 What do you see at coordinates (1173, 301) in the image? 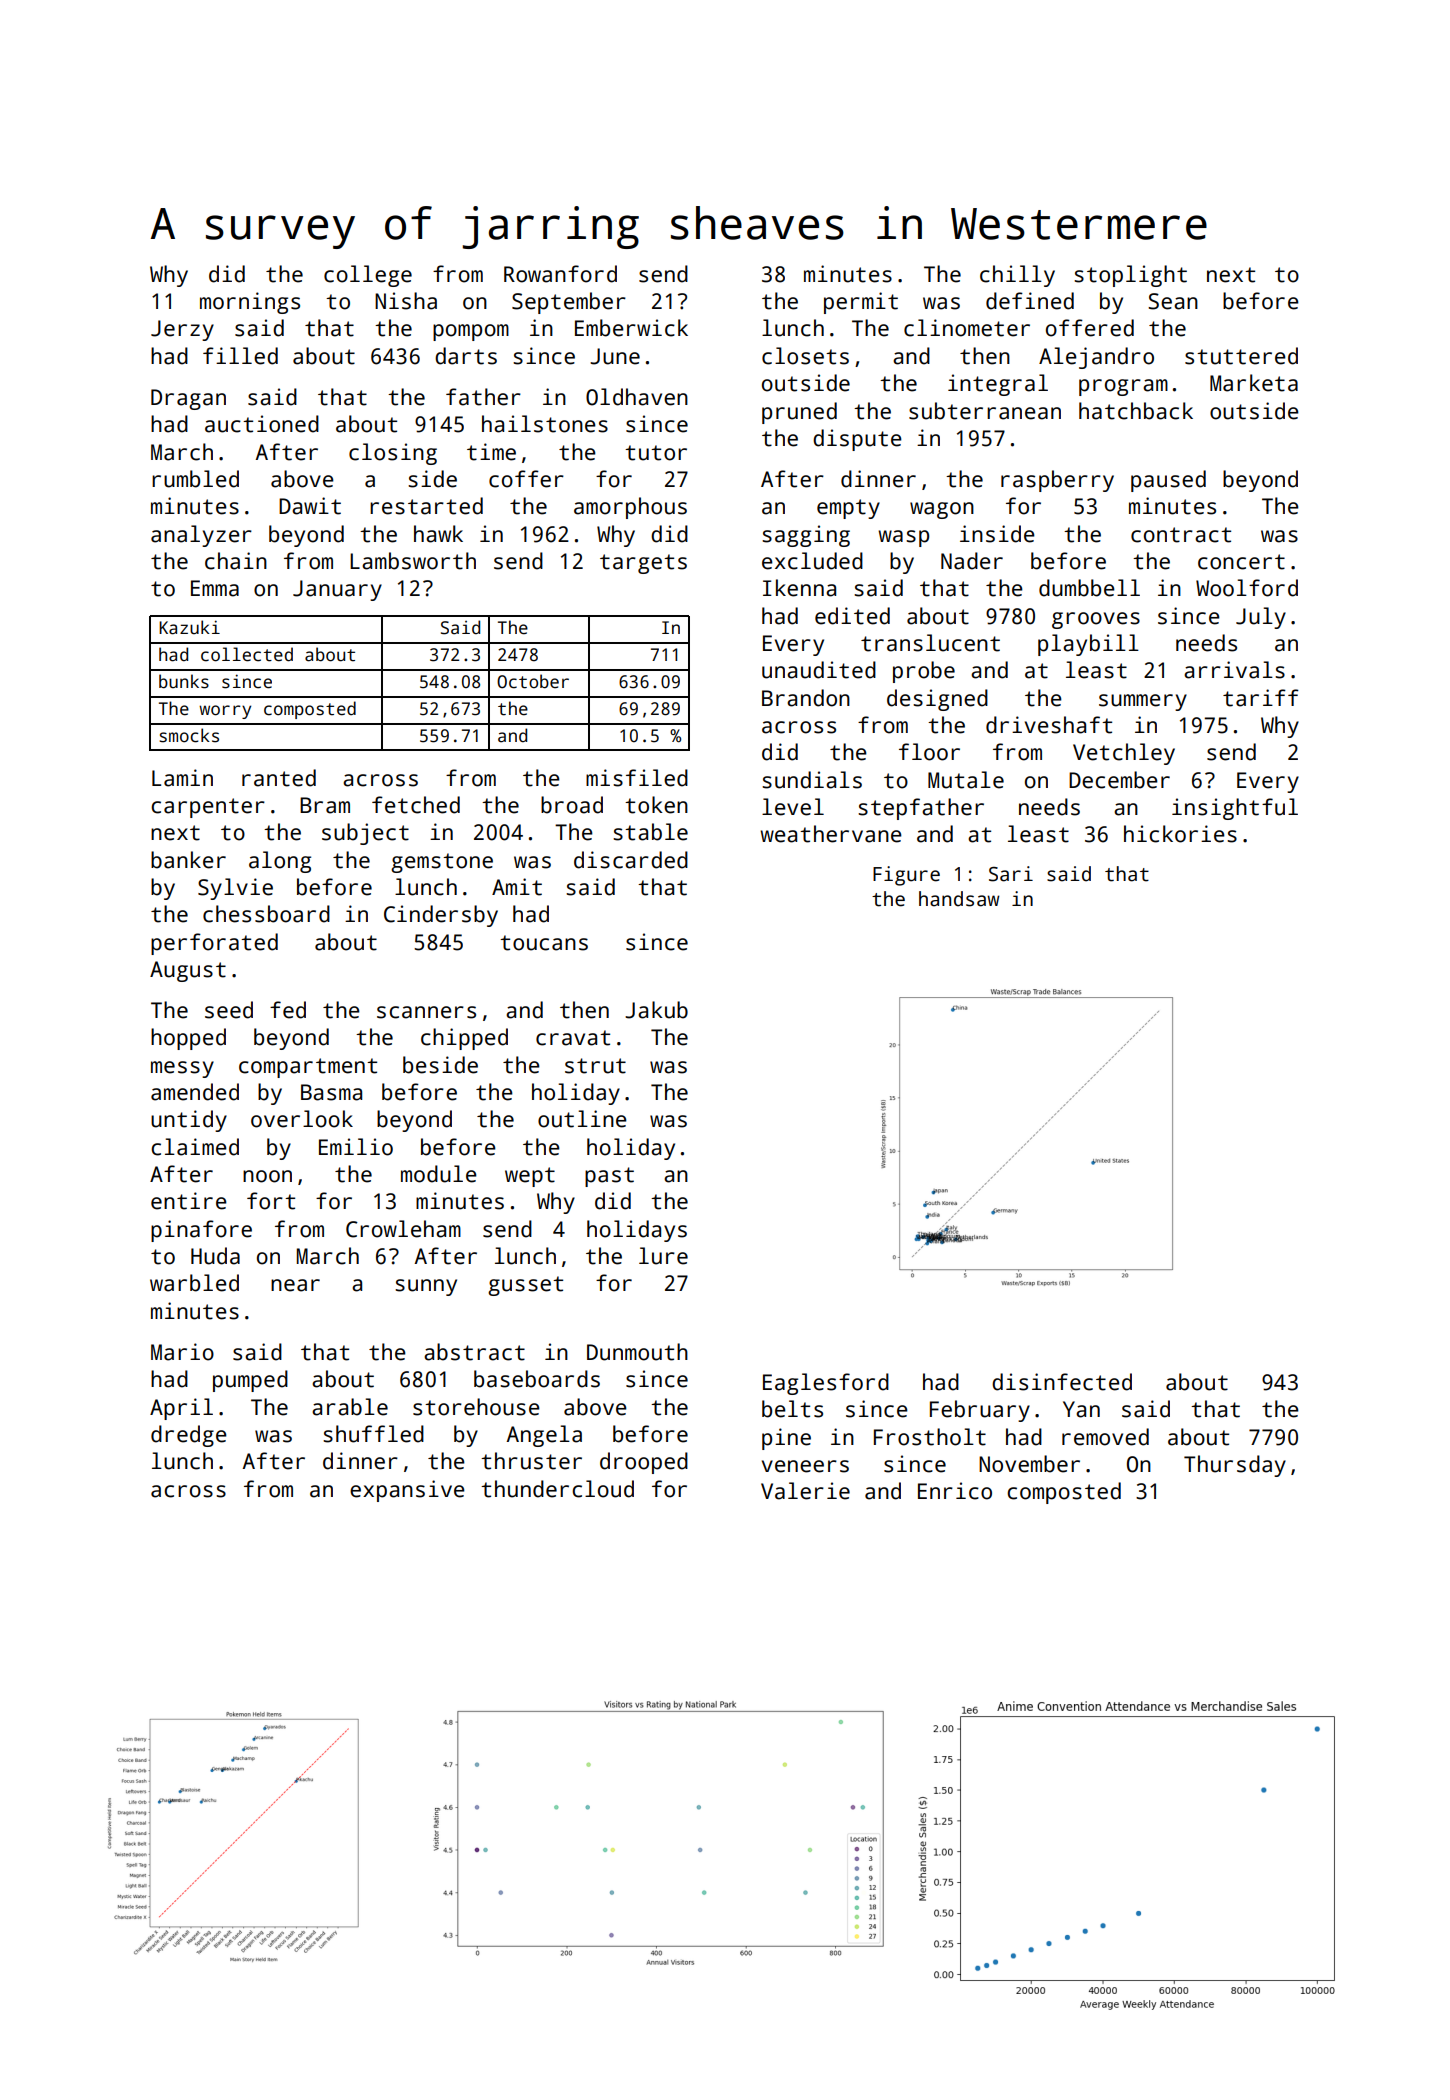
I see `Sean` at bounding box center [1173, 301].
